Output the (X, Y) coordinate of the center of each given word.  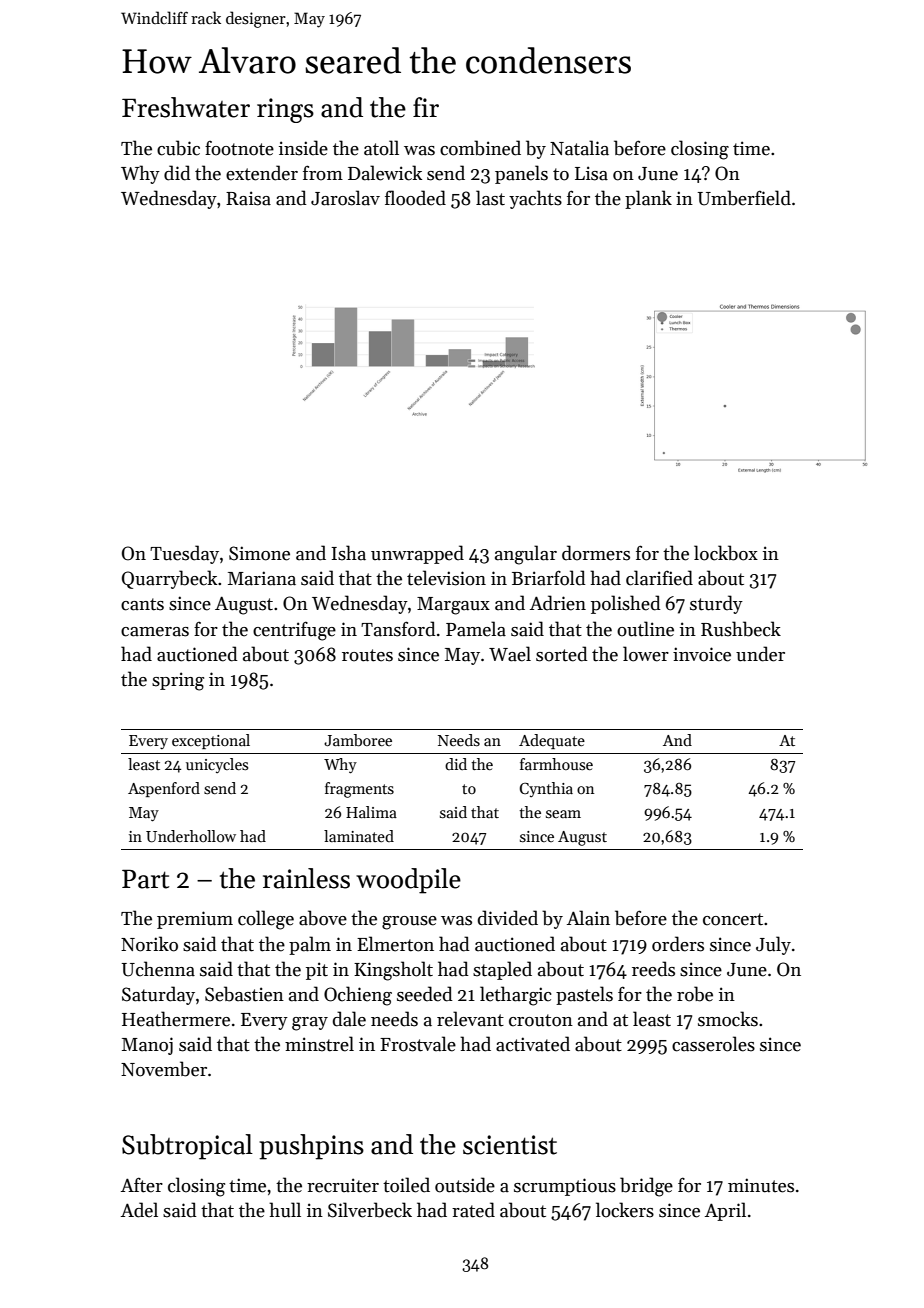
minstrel (319, 1044)
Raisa (248, 198)
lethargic (516, 996)
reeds (653, 969)
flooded (415, 198)
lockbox (726, 553)
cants (142, 604)
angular (526, 555)
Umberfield (744, 198)
